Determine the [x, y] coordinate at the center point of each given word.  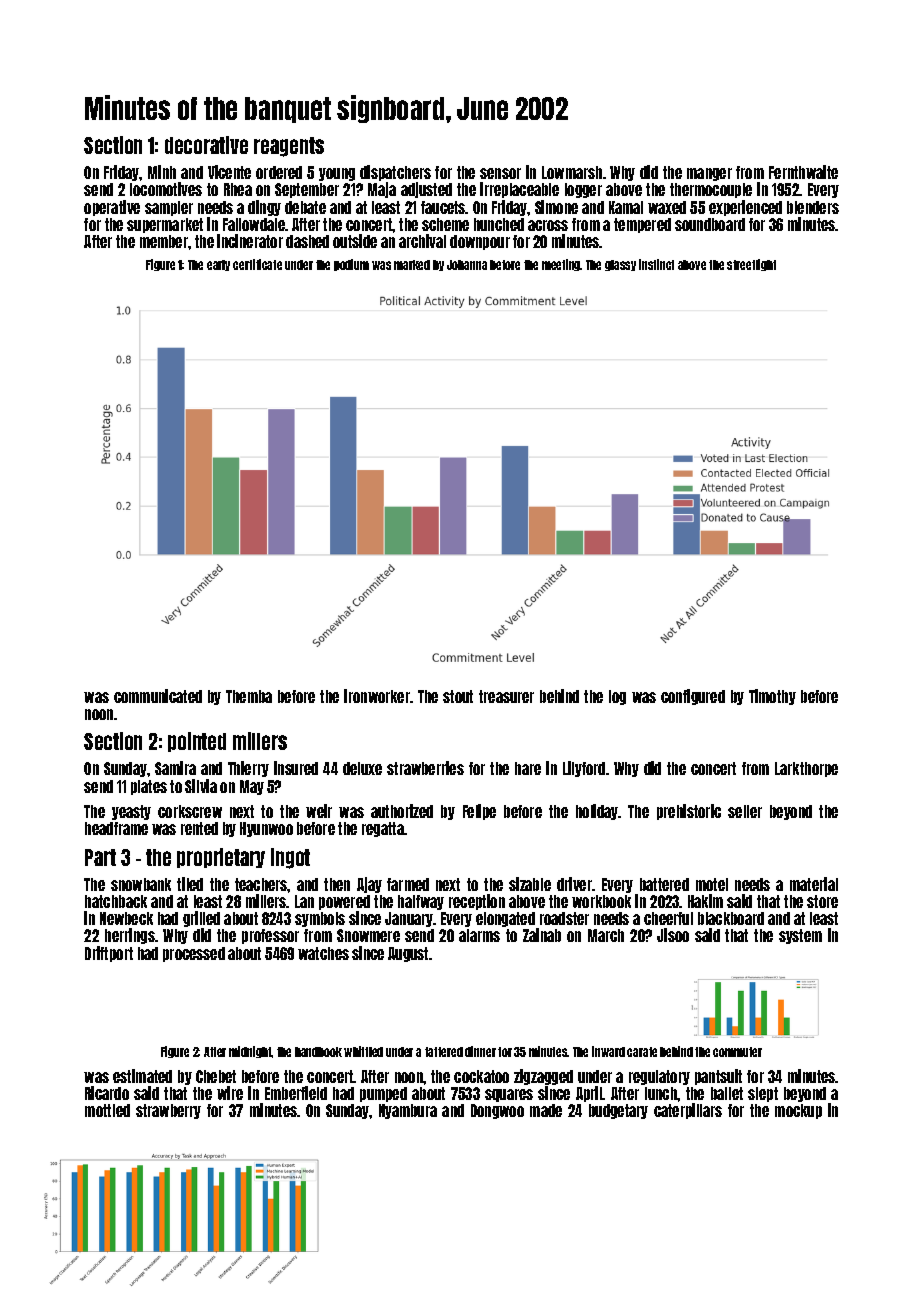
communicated [158, 696]
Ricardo [107, 1093]
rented [199, 828]
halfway [421, 902]
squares [509, 1095]
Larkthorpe [806, 769]
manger [709, 174]
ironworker [377, 696]
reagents [289, 147]
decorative [206, 145]
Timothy [772, 697]
